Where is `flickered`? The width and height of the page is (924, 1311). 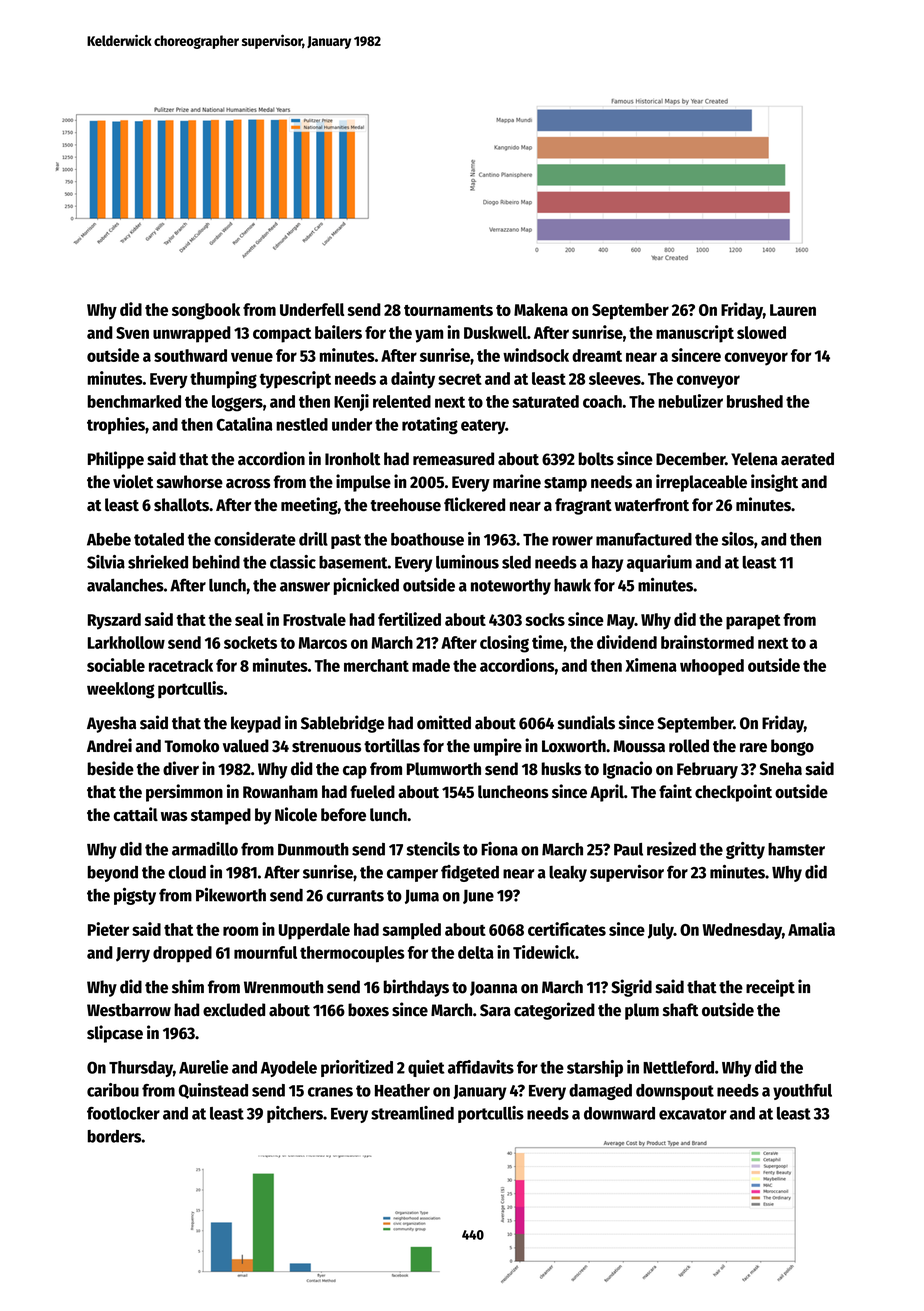
flickered is located at coordinates (474, 504).
